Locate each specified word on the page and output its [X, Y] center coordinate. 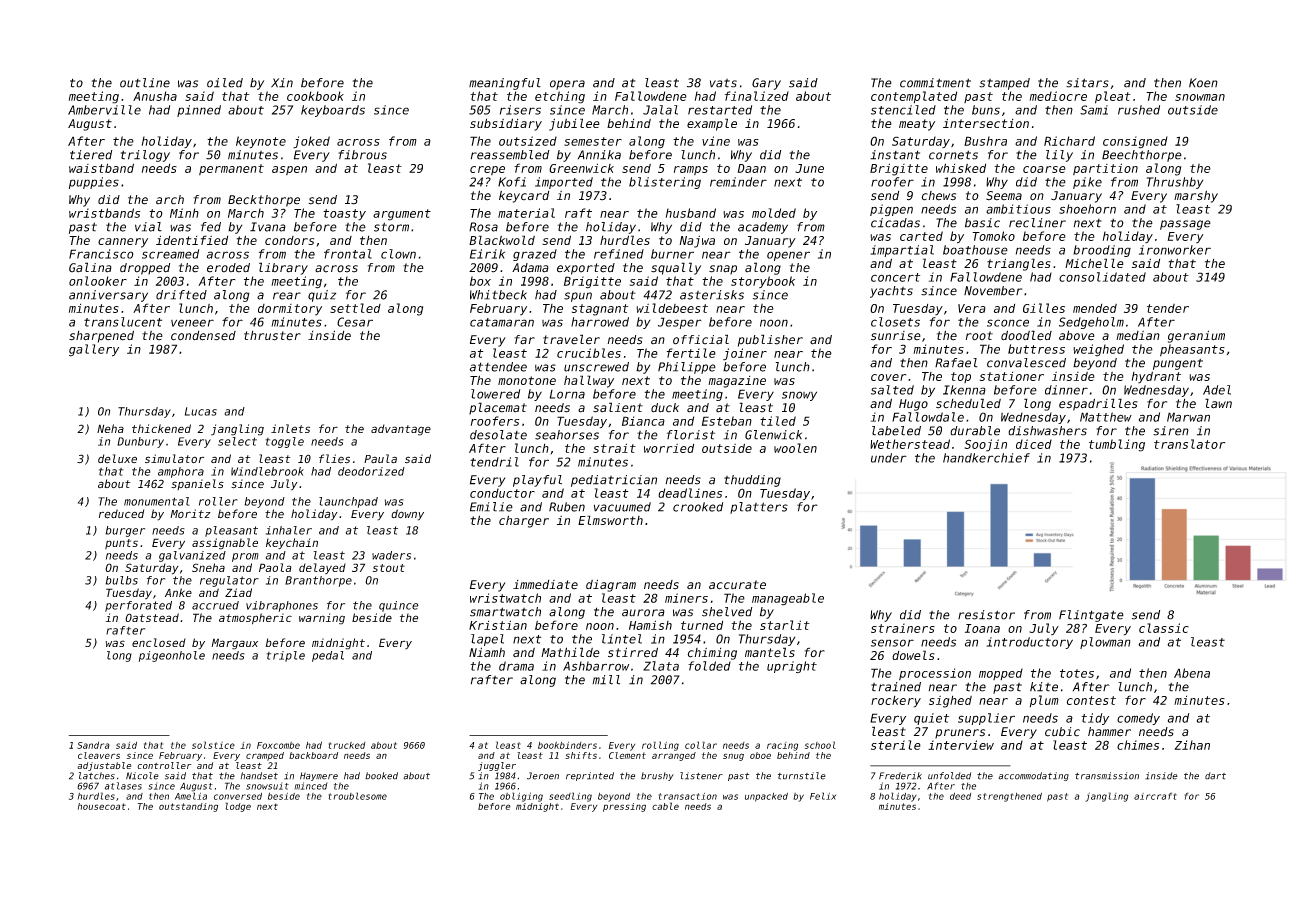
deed [960, 796]
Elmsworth [610, 520]
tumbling [1117, 445]
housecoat [102, 806]
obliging [521, 797]
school [820, 745]
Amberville [104, 110]
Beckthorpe [264, 201]
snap [723, 270]
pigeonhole [172, 656]
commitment [935, 83]
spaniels [197, 484]
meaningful [505, 84]
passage [1185, 225]
